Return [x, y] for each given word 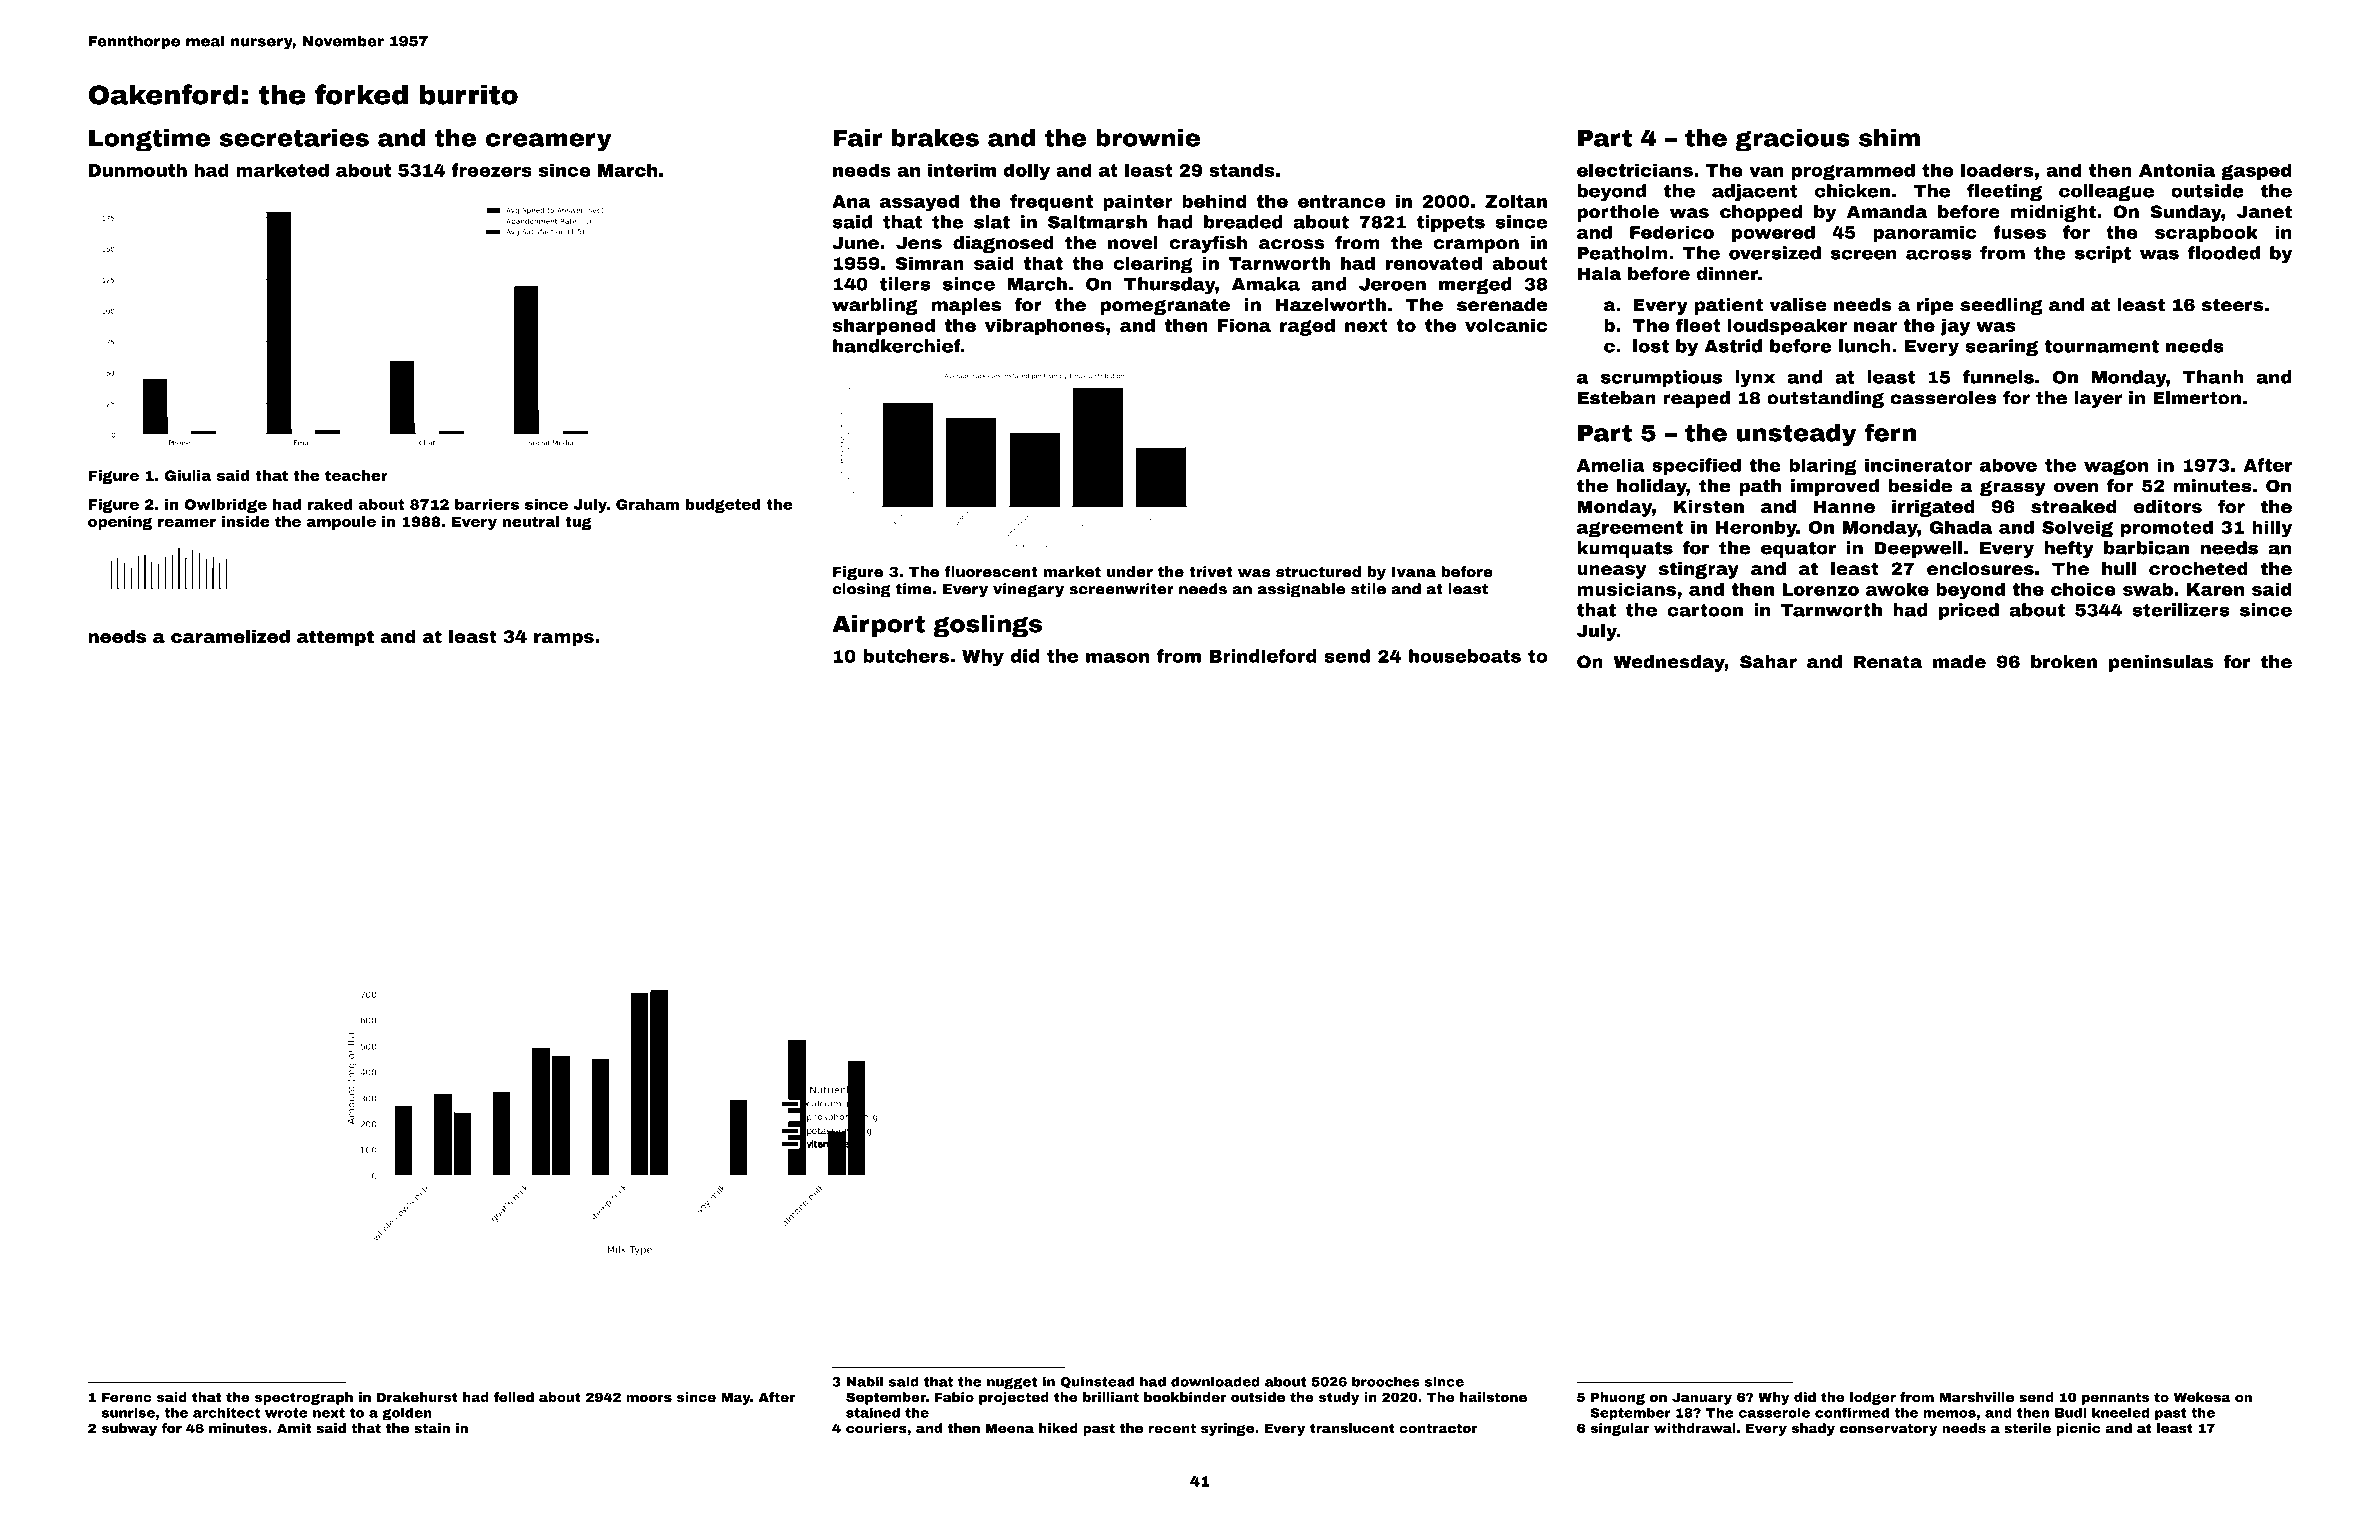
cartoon [1705, 610]
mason [1117, 658]
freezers [491, 170]
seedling [2001, 306]
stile [1368, 589]
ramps [564, 640]
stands [1242, 170]
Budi [2071, 1412]
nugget [1012, 1383]
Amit [294, 1428]
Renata [1888, 662]
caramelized [230, 636]
